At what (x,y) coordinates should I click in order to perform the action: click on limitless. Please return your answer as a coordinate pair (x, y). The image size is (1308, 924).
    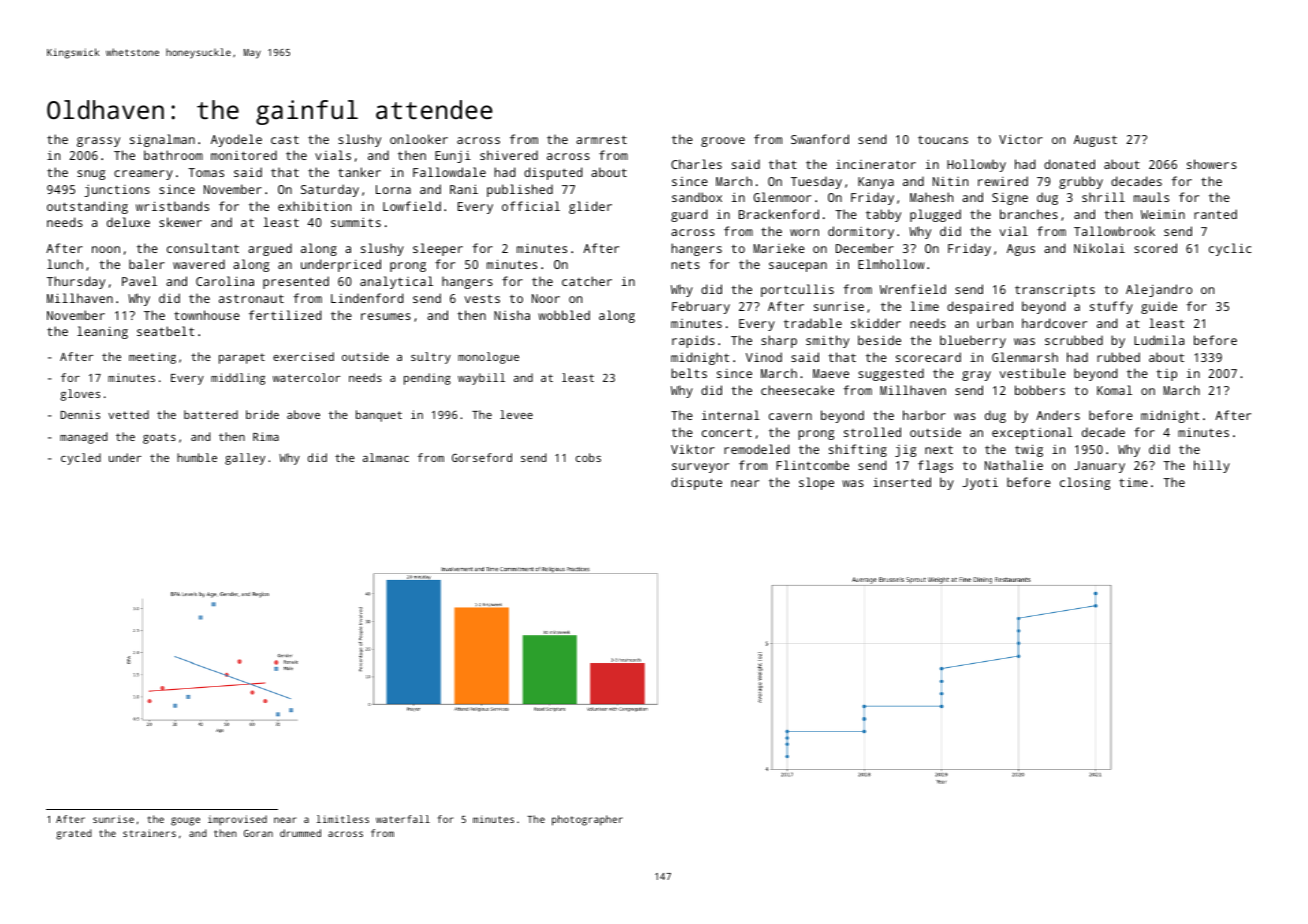
    Looking at the image, I should click on (343, 819).
